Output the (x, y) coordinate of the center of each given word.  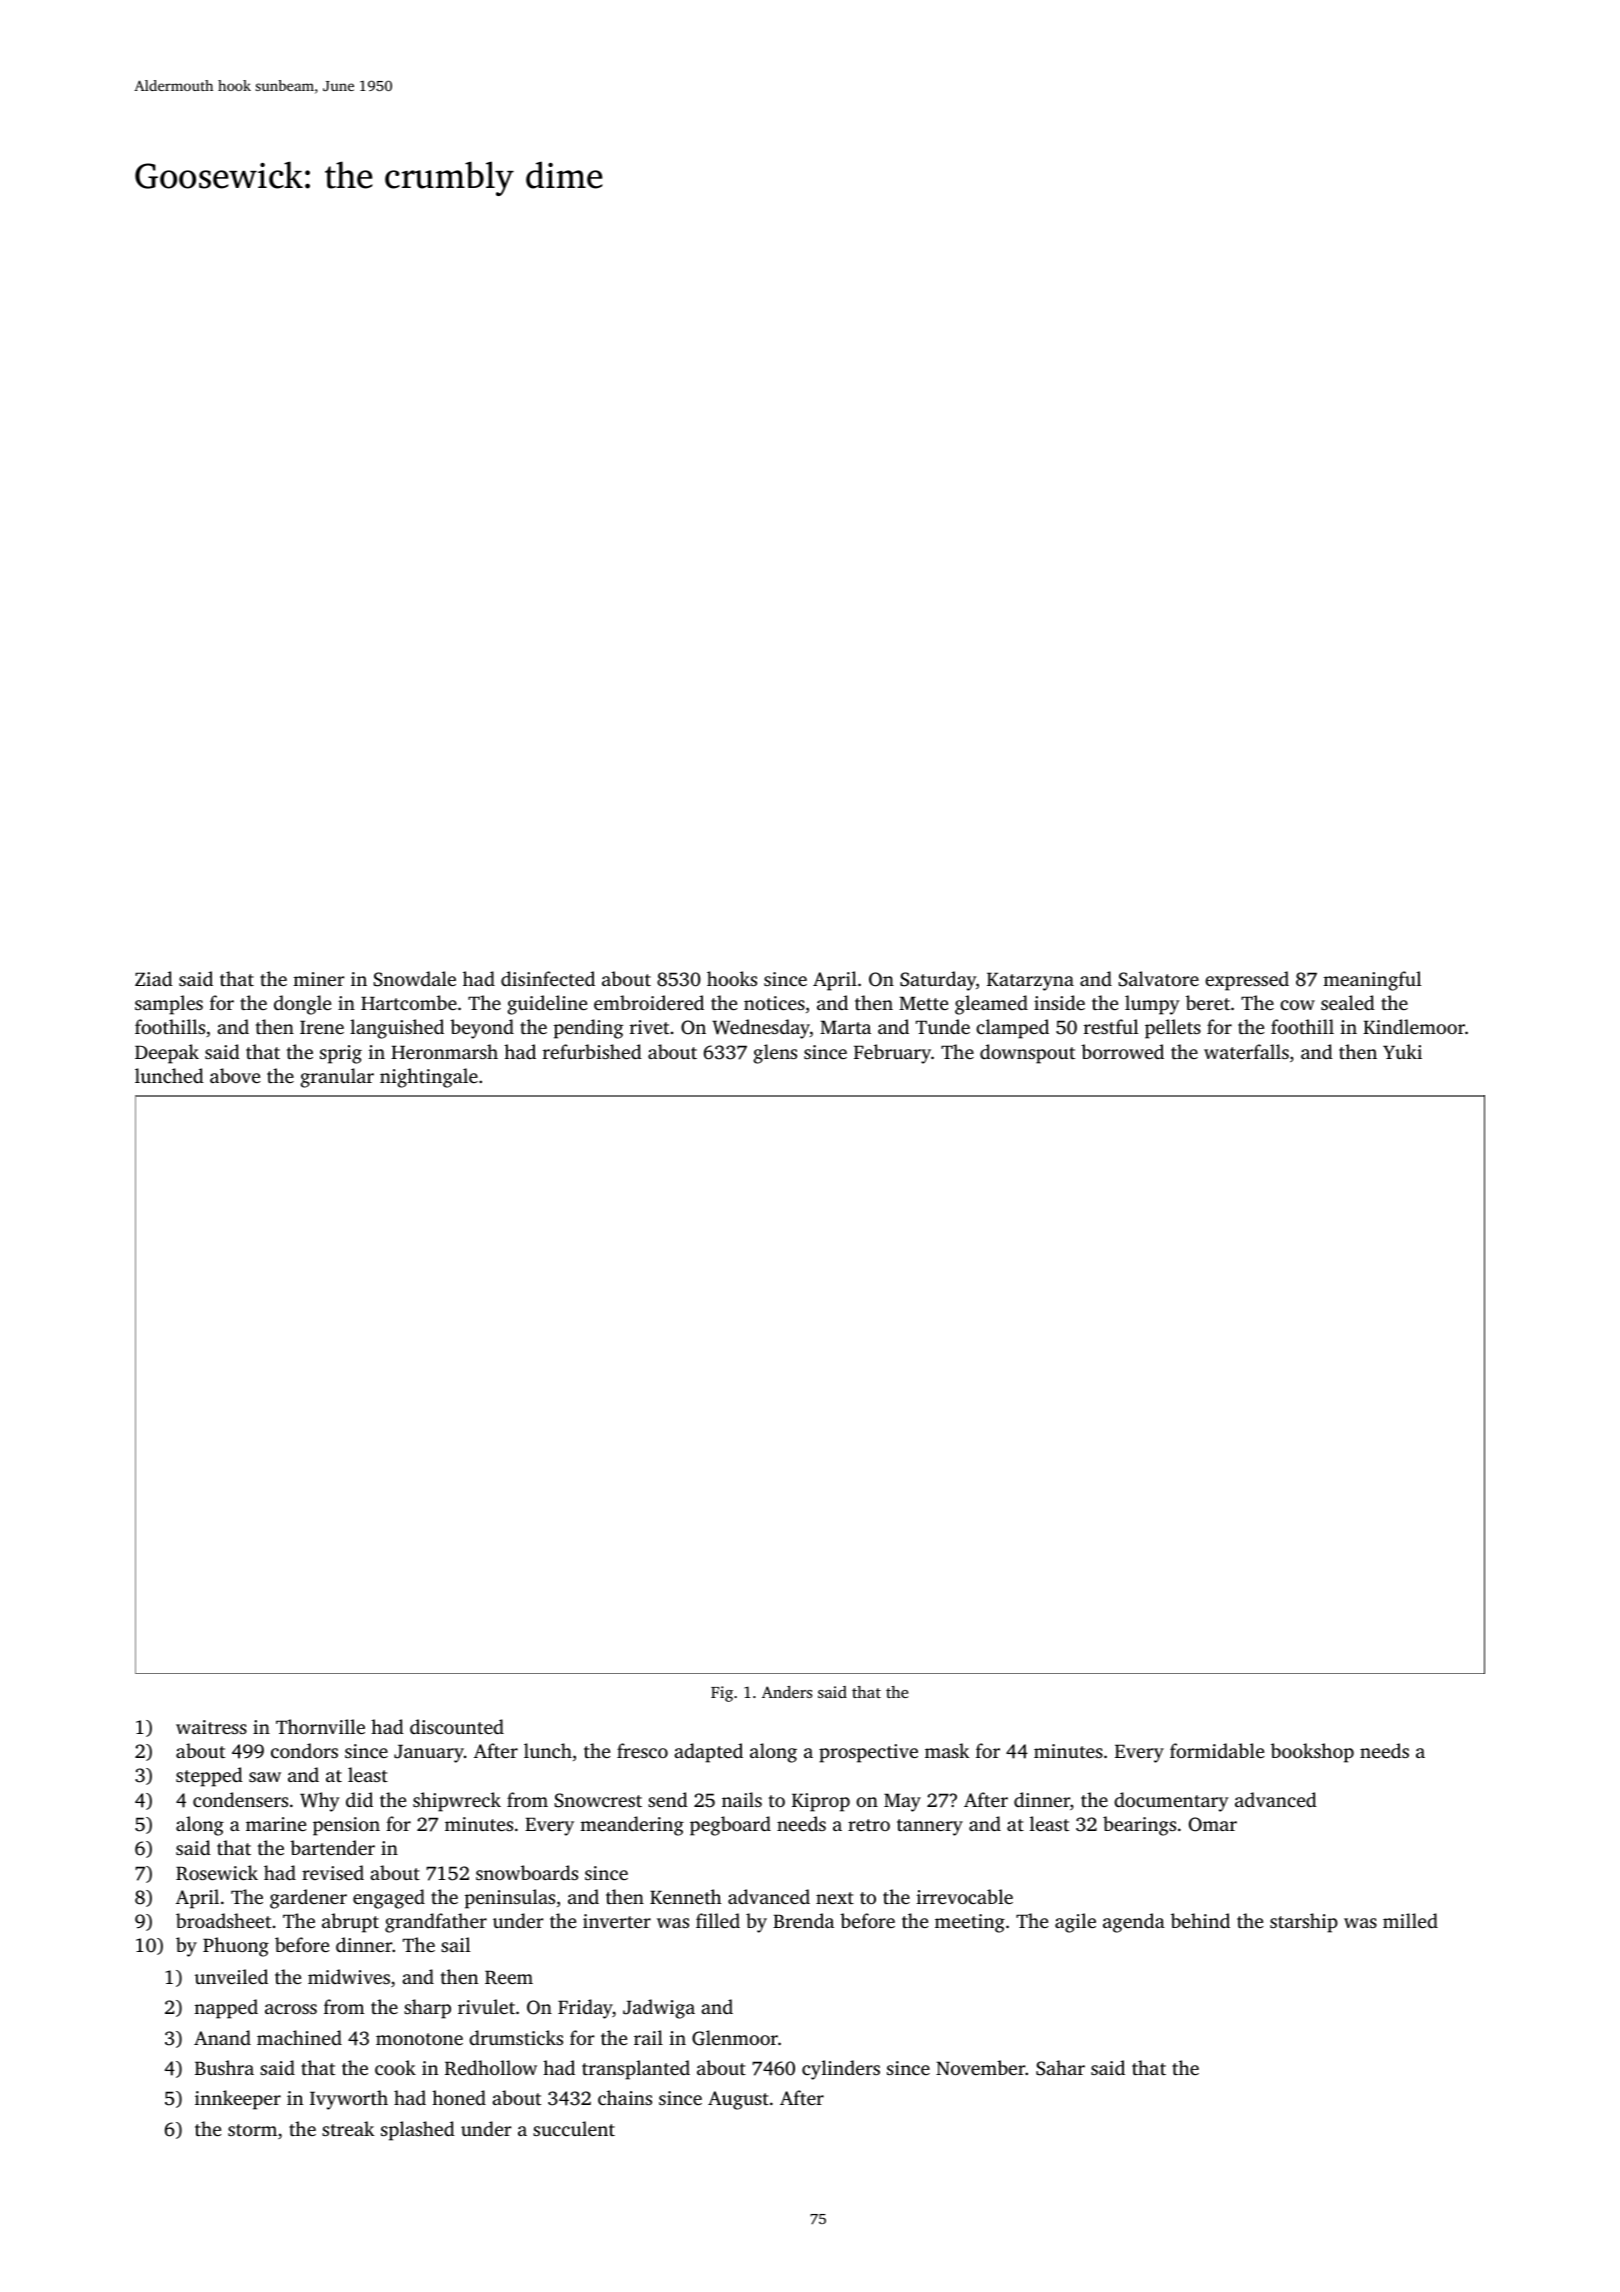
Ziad (154, 978)
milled (1410, 1920)
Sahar (1060, 2068)
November (981, 2067)
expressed (1247, 981)
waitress (211, 1727)
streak (348, 2128)
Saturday (938, 981)
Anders (787, 1692)
